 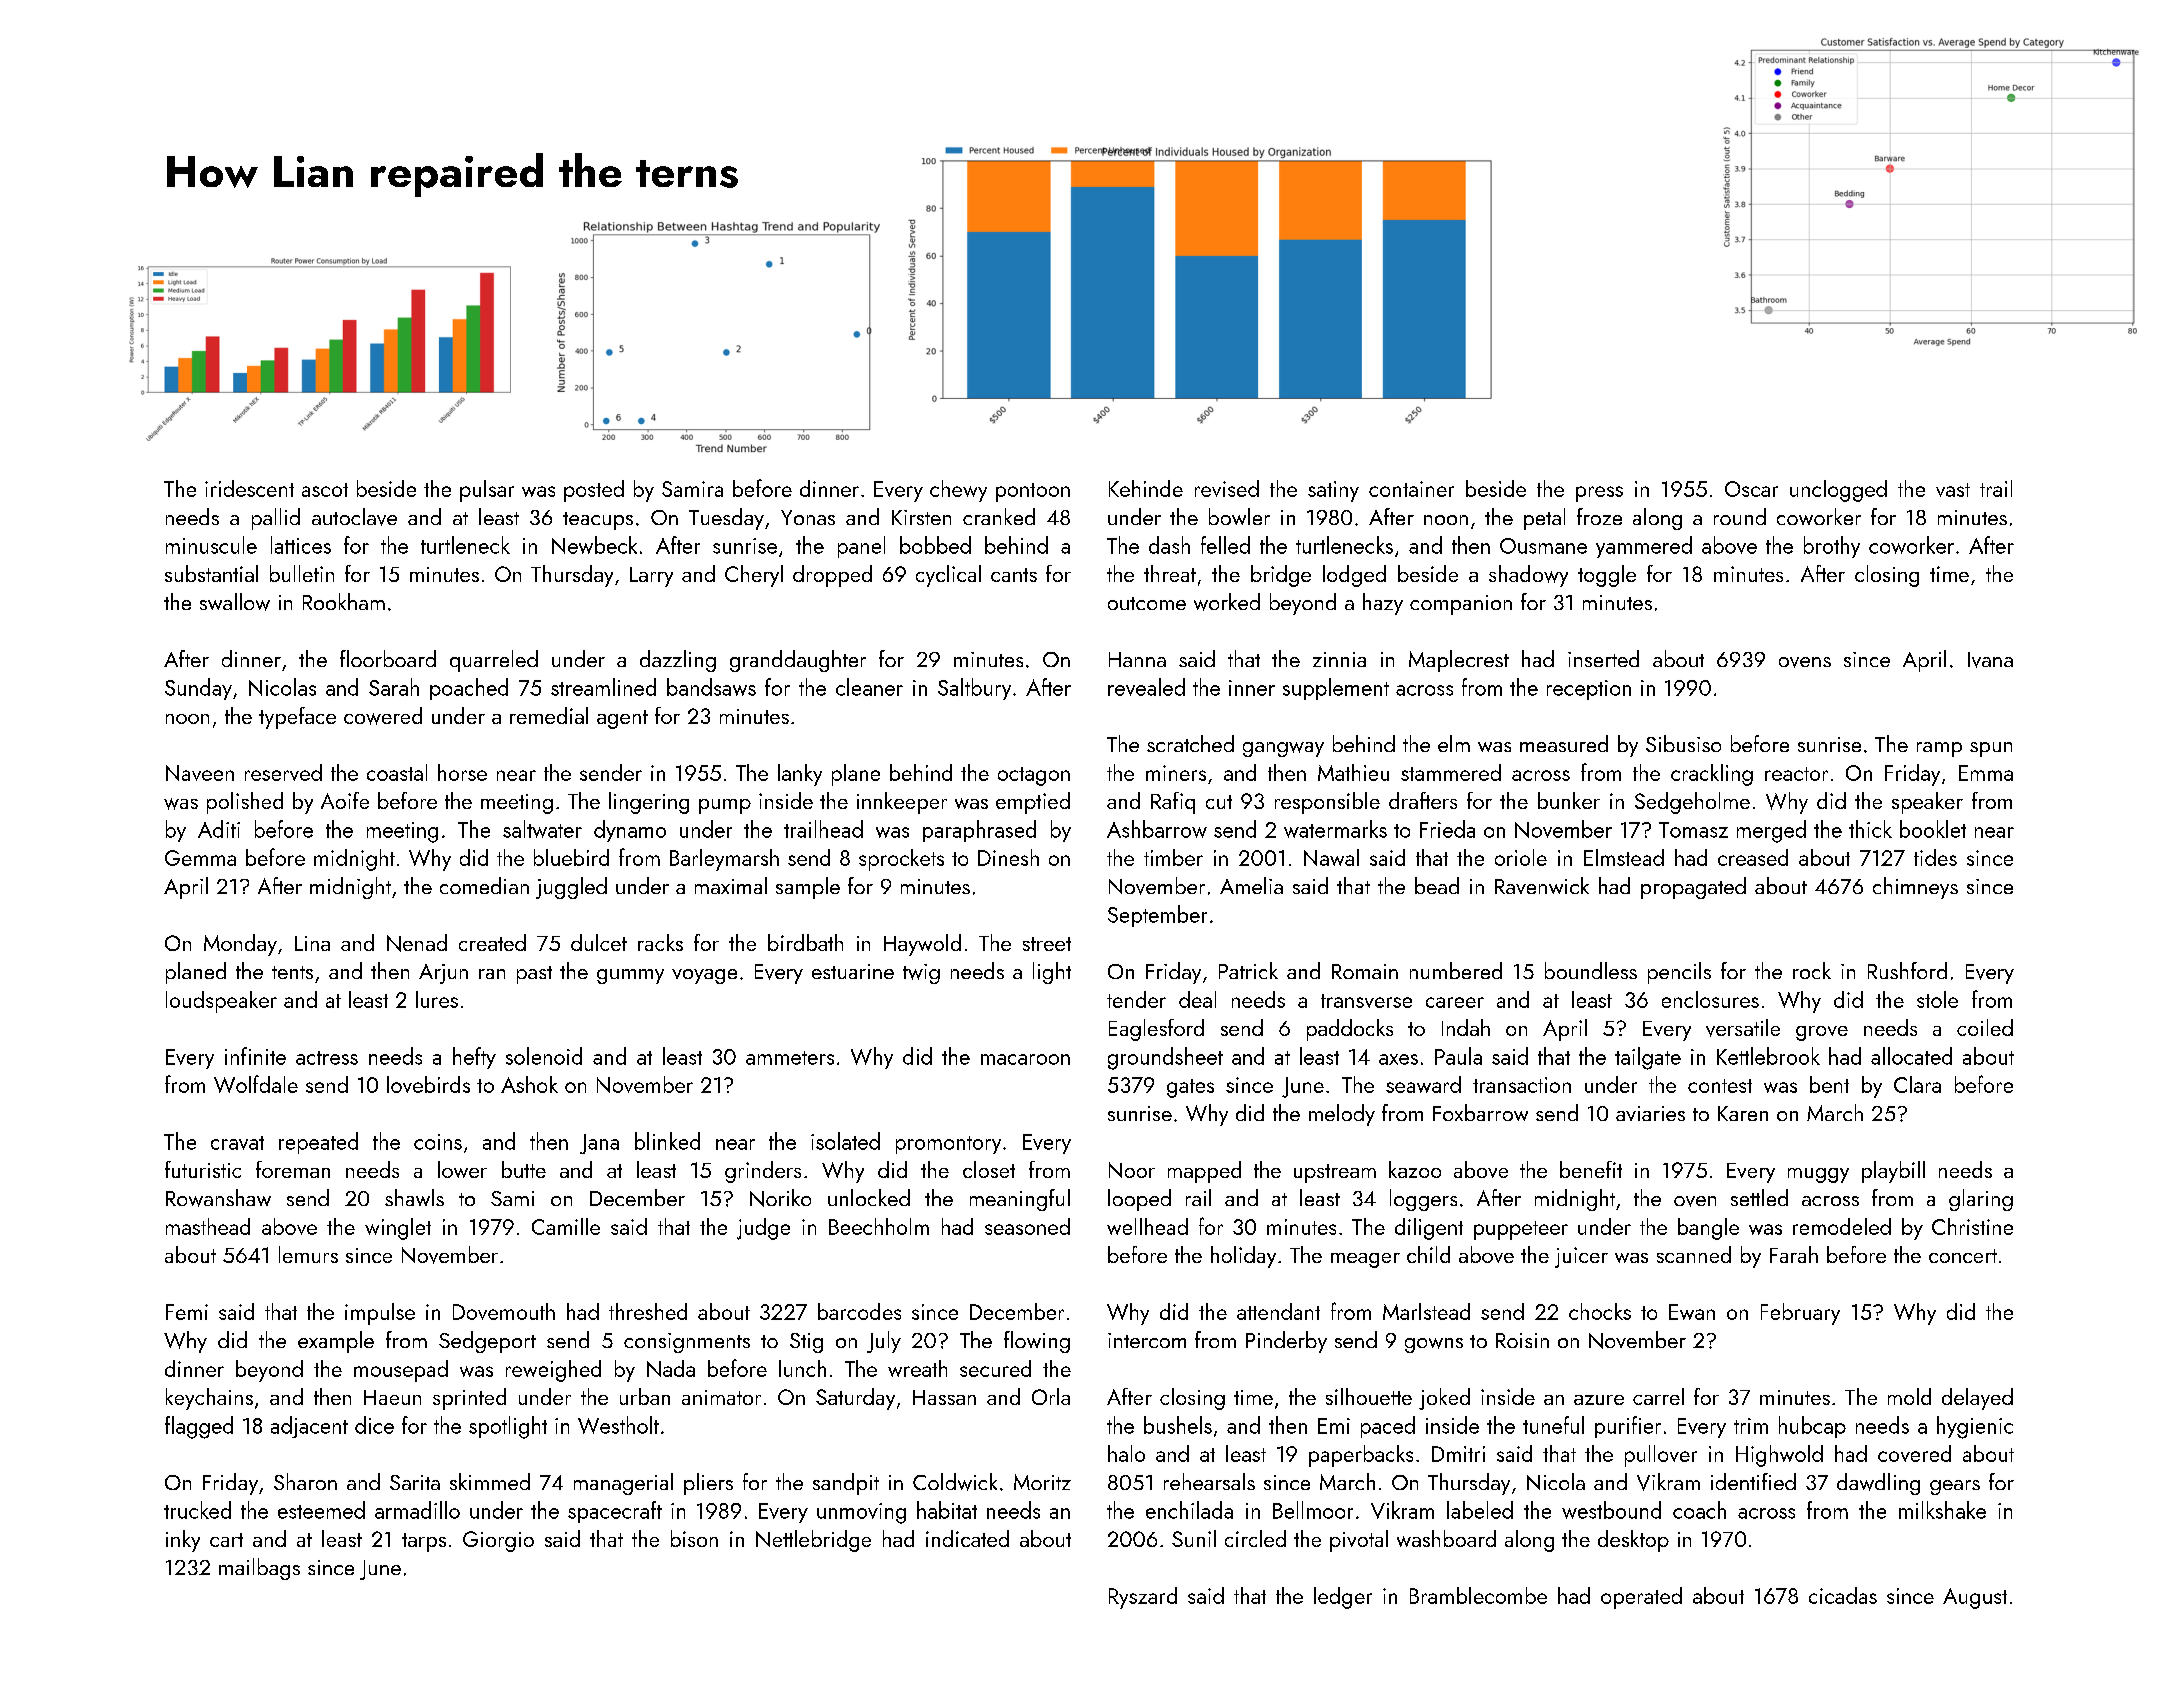 What do you see at coordinates (832, 576) in the screenshot?
I see `dropped` at bounding box center [832, 576].
